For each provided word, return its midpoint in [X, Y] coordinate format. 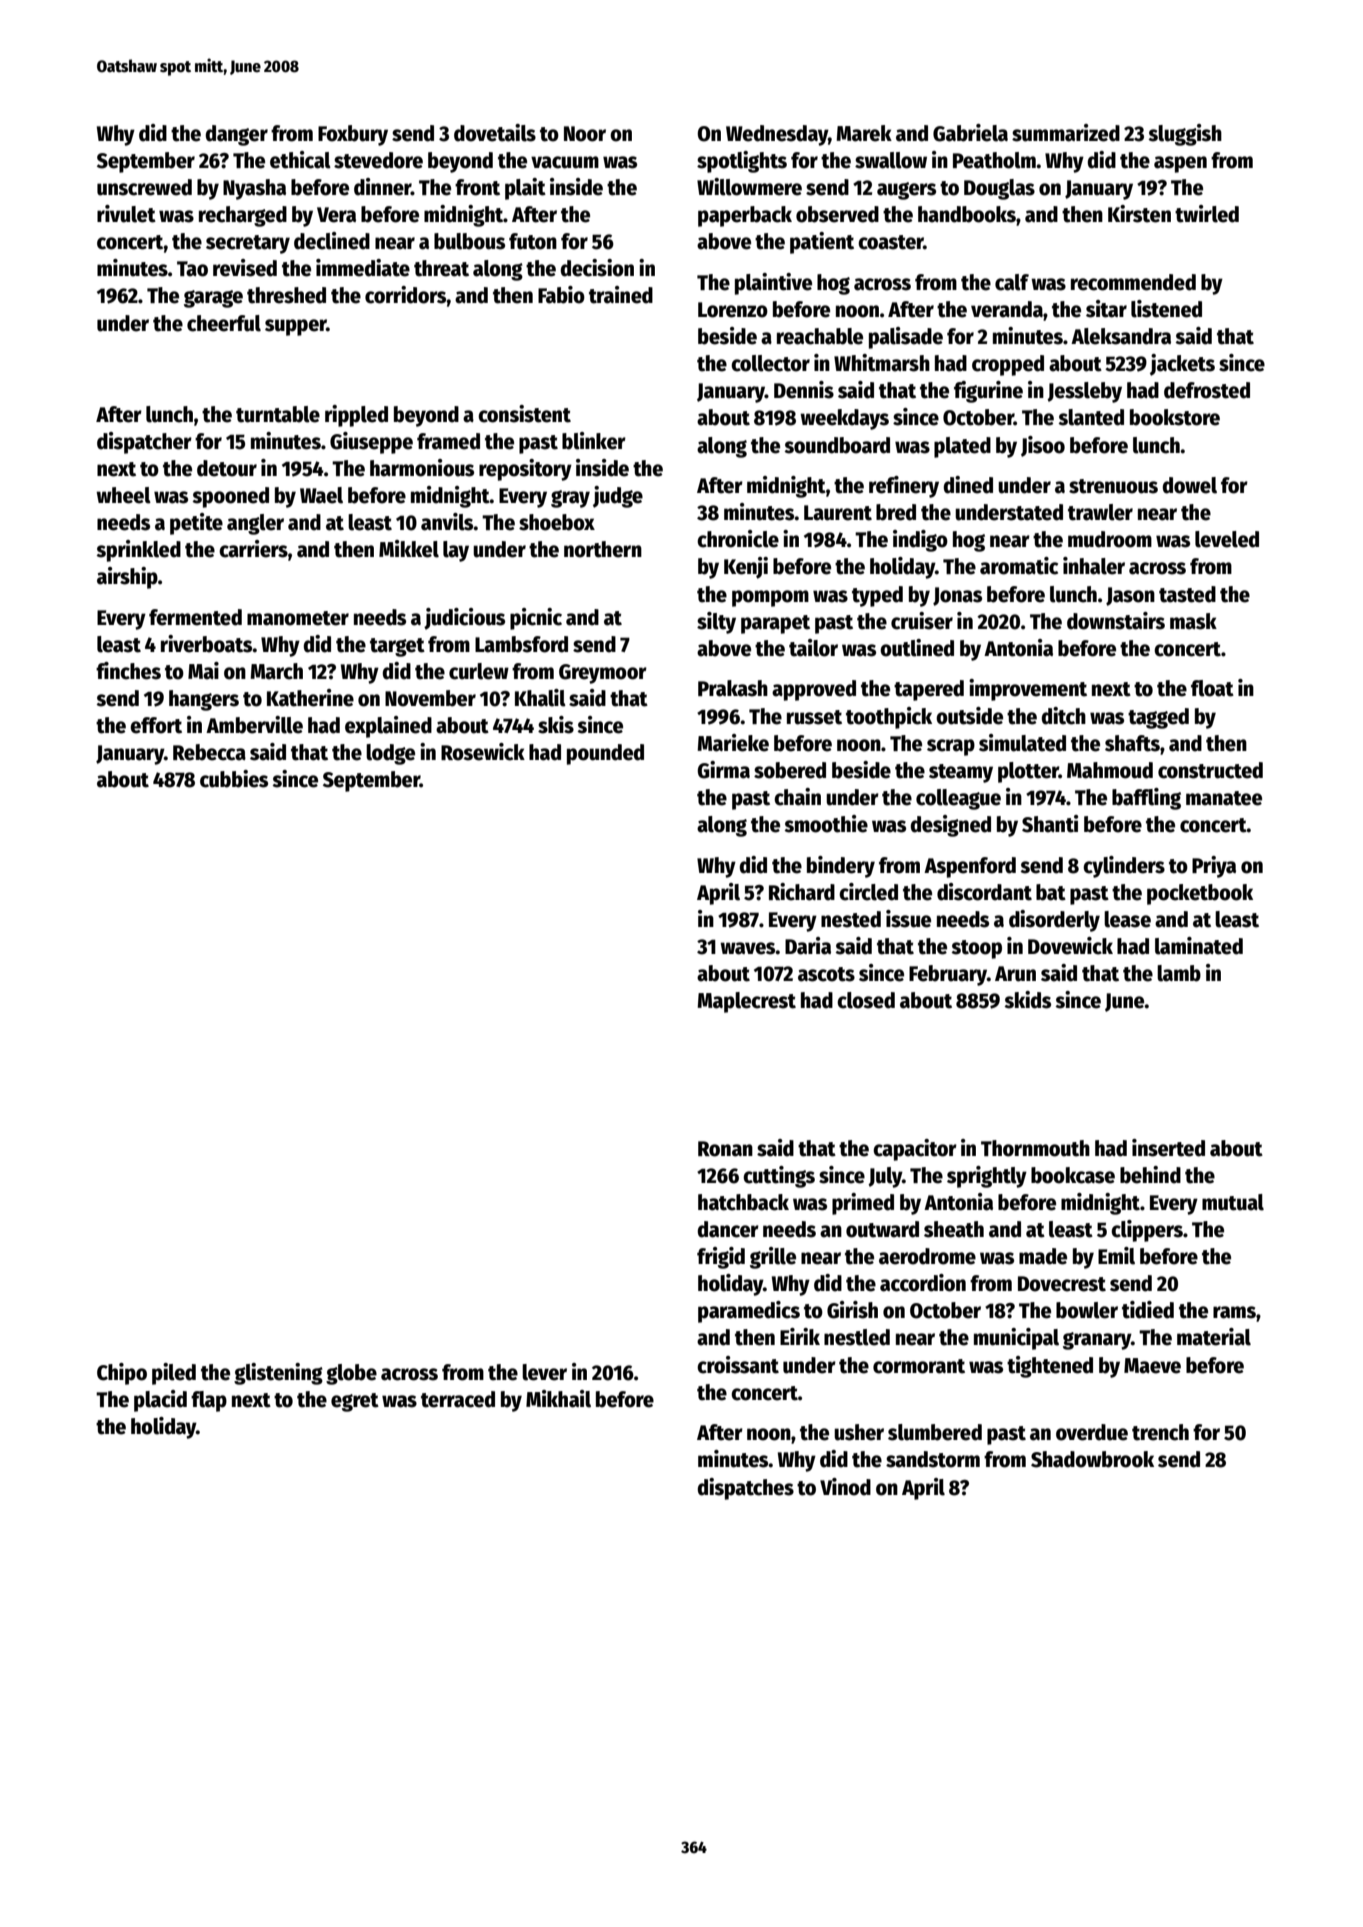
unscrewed [144, 187]
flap [209, 1401]
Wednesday [777, 135]
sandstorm [933, 1459]
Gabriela [970, 133]
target [397, 647]
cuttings [779, 1177]
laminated [1199, 946]
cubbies [234, 779]
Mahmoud [1110, 770]
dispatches [745, 1489]
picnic [536, 619]
